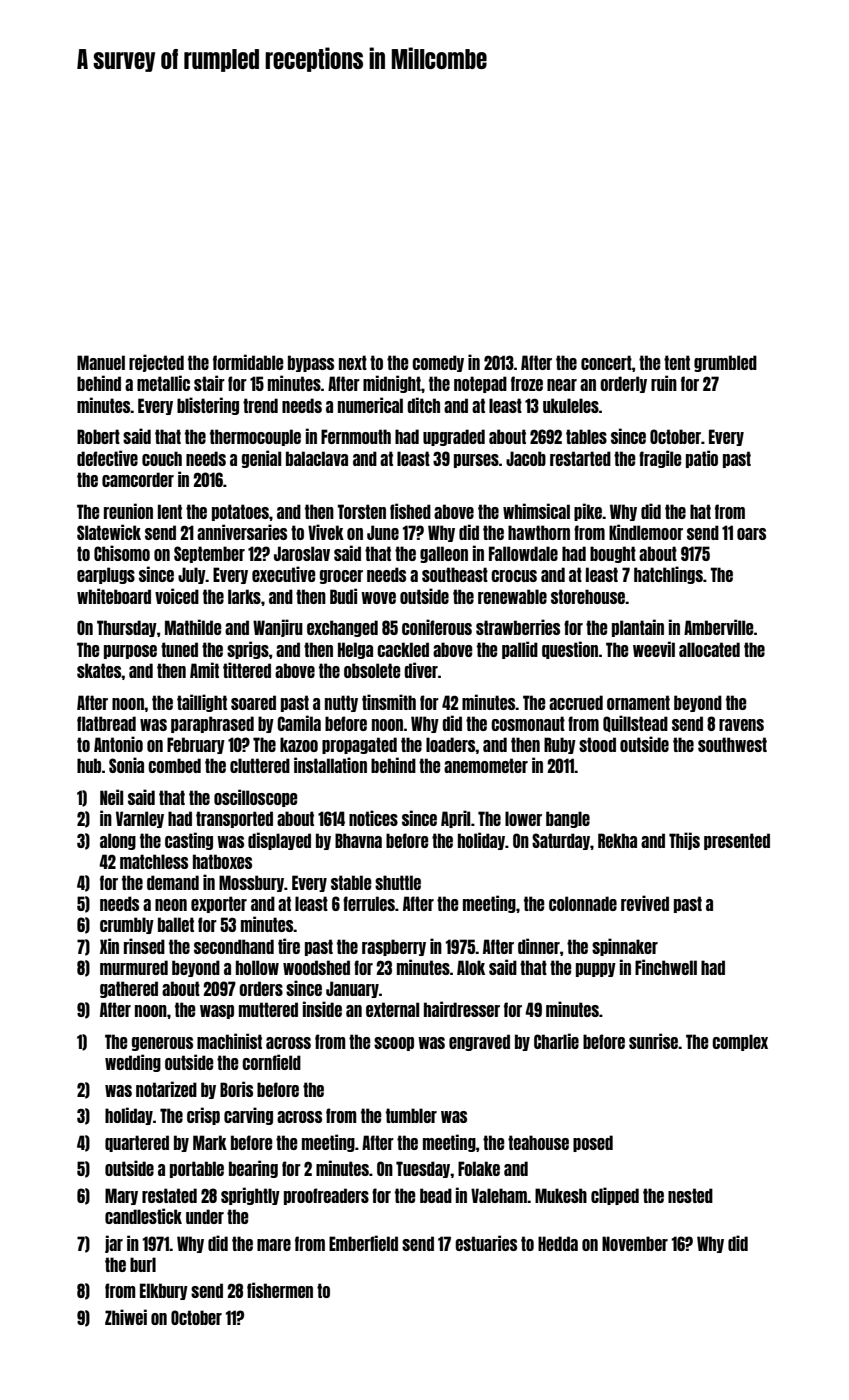 This screenshot has height=1400, width=849. Describe the element at coordinates (248, 362) in the screenshot. I see `formidable` at that location.
